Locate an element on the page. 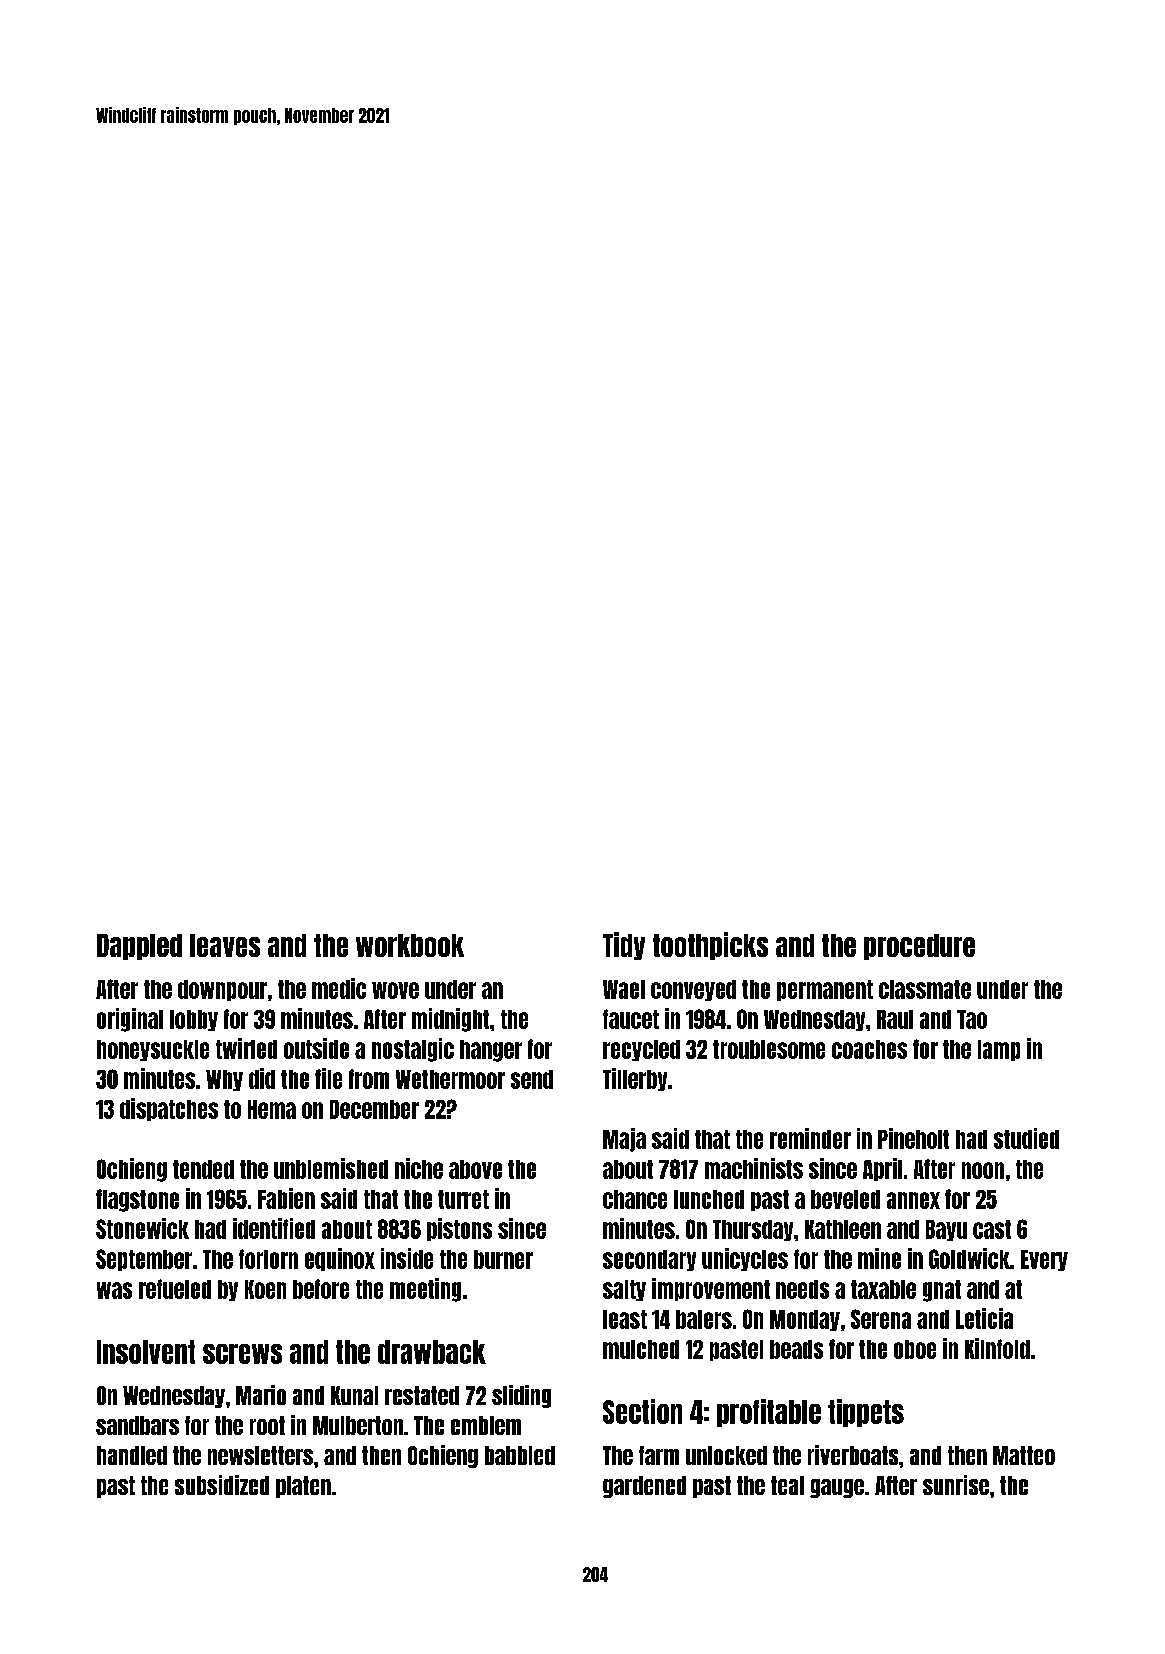 This image has height=1654, width=1165. Raul is located at coordinates (895, 1019).
